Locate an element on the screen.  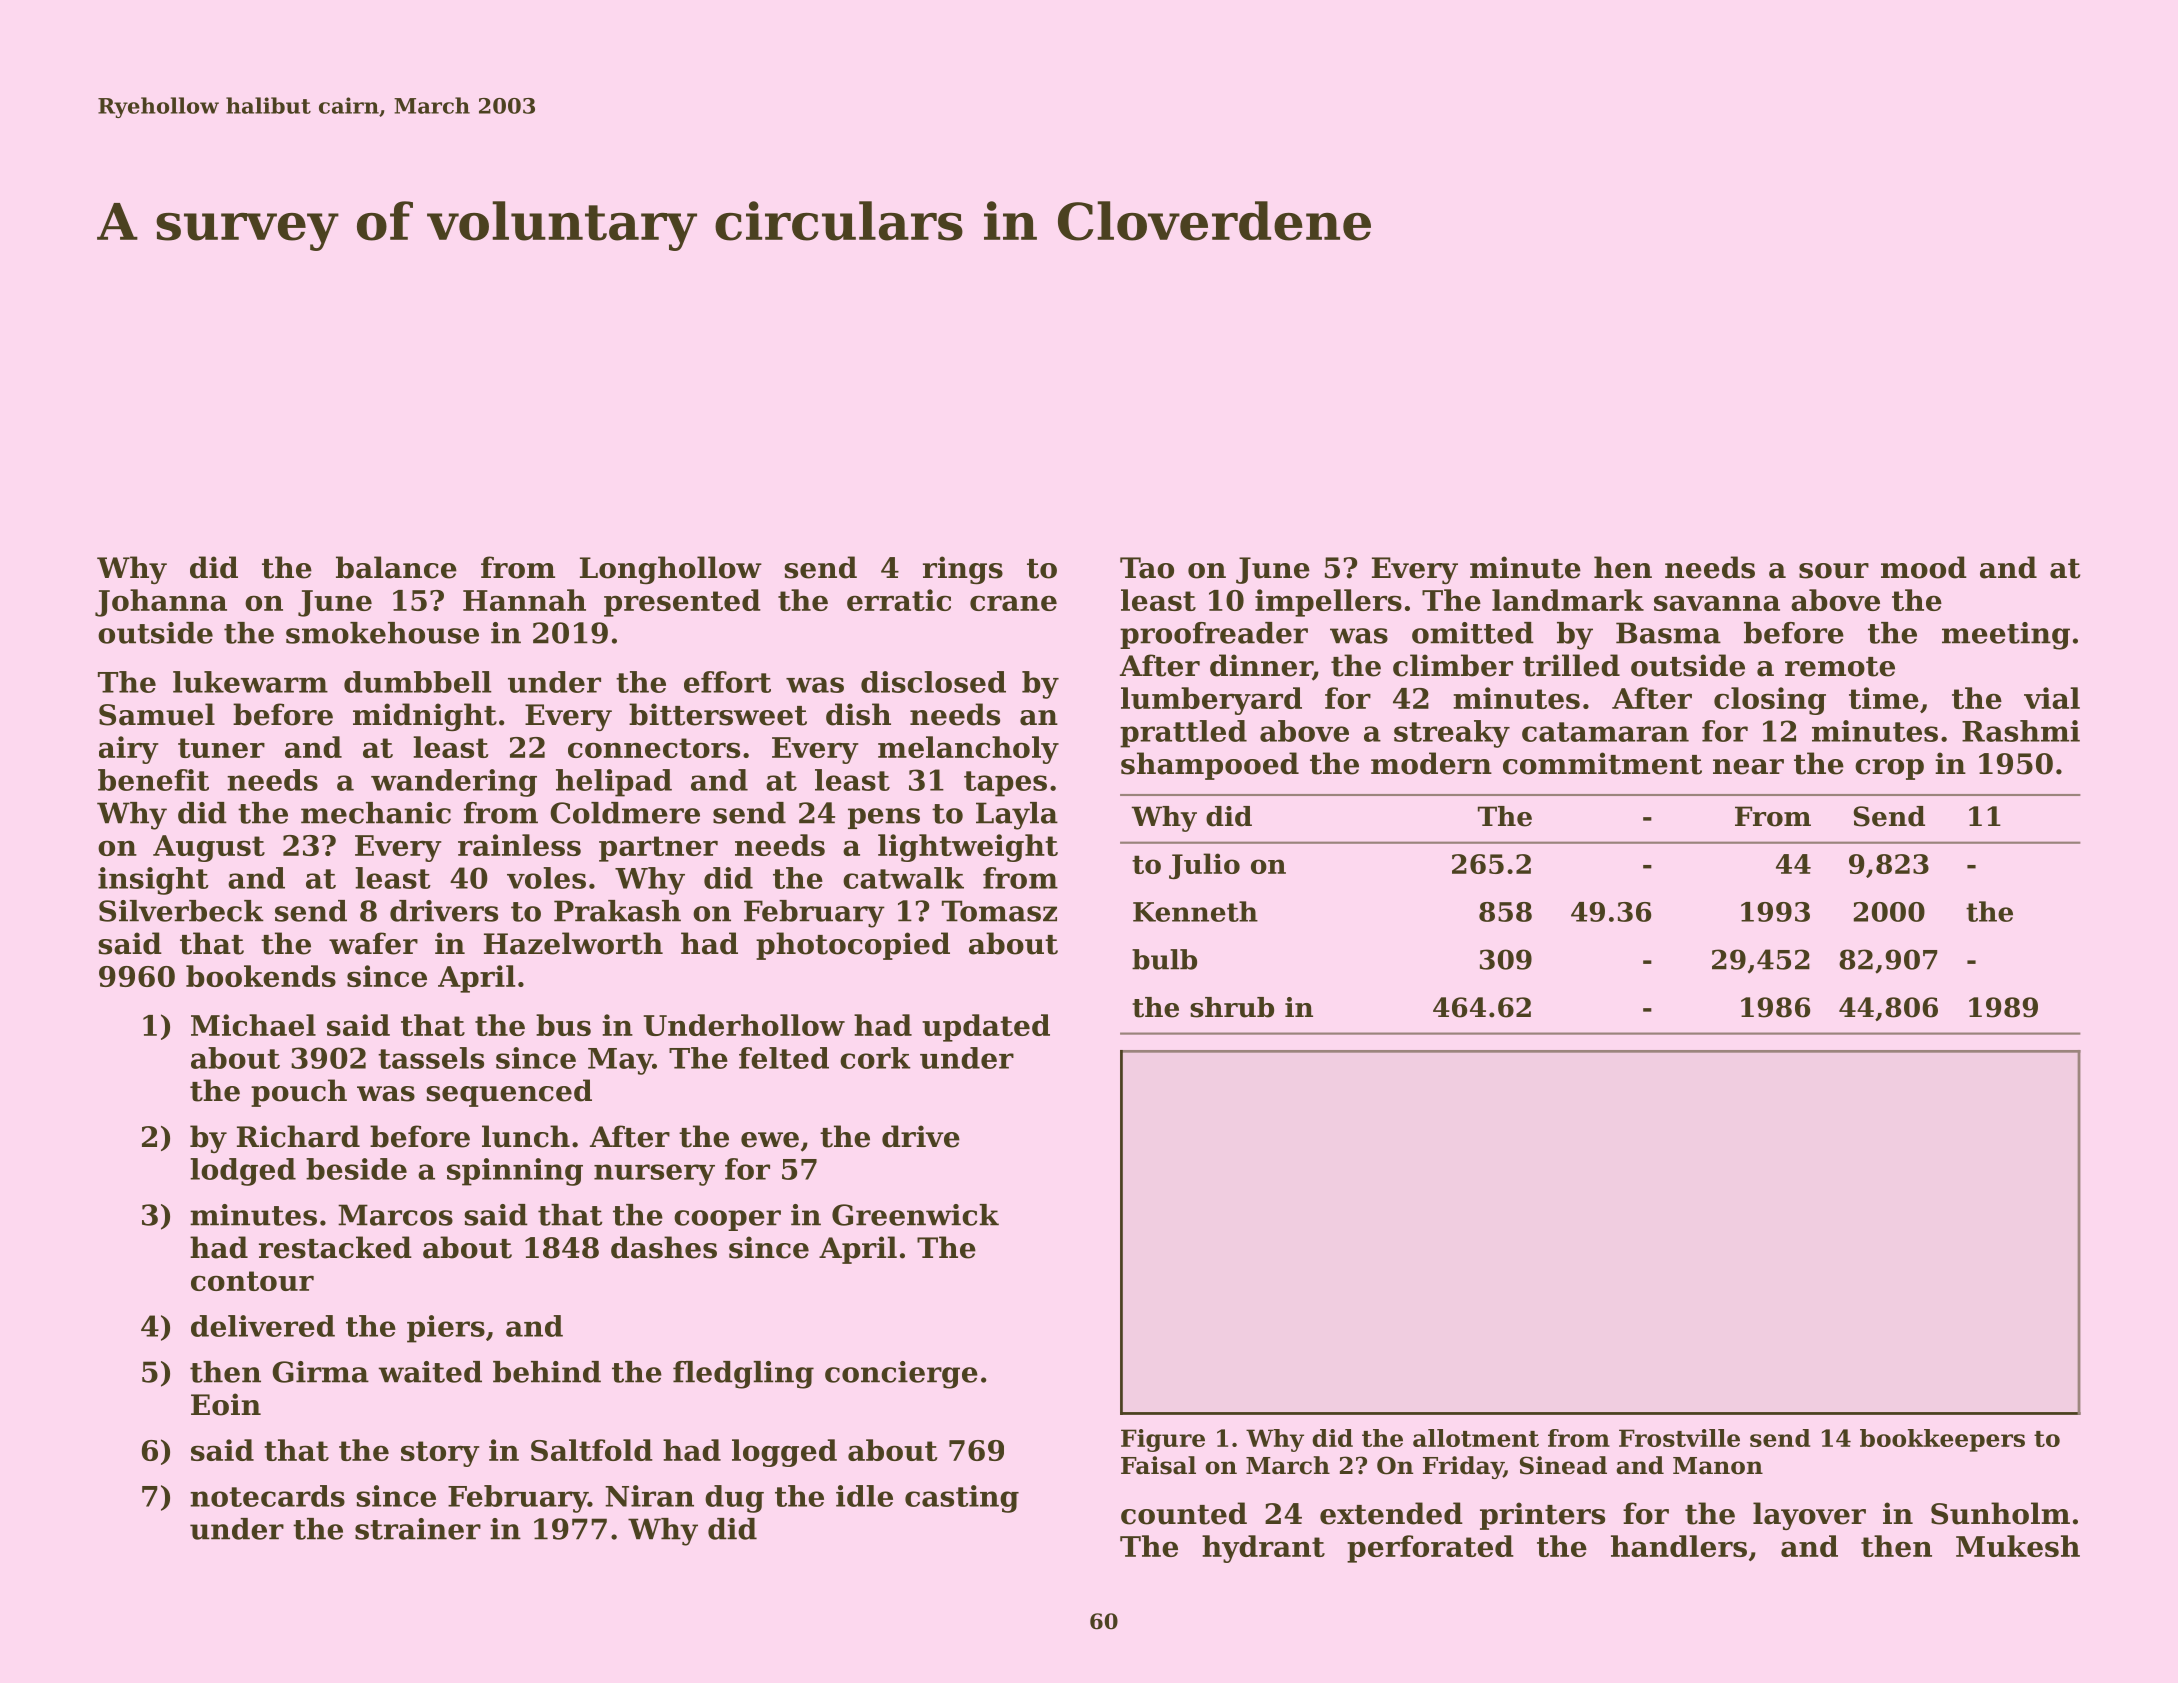
handlers is located at coordinates (1679, 1546).
